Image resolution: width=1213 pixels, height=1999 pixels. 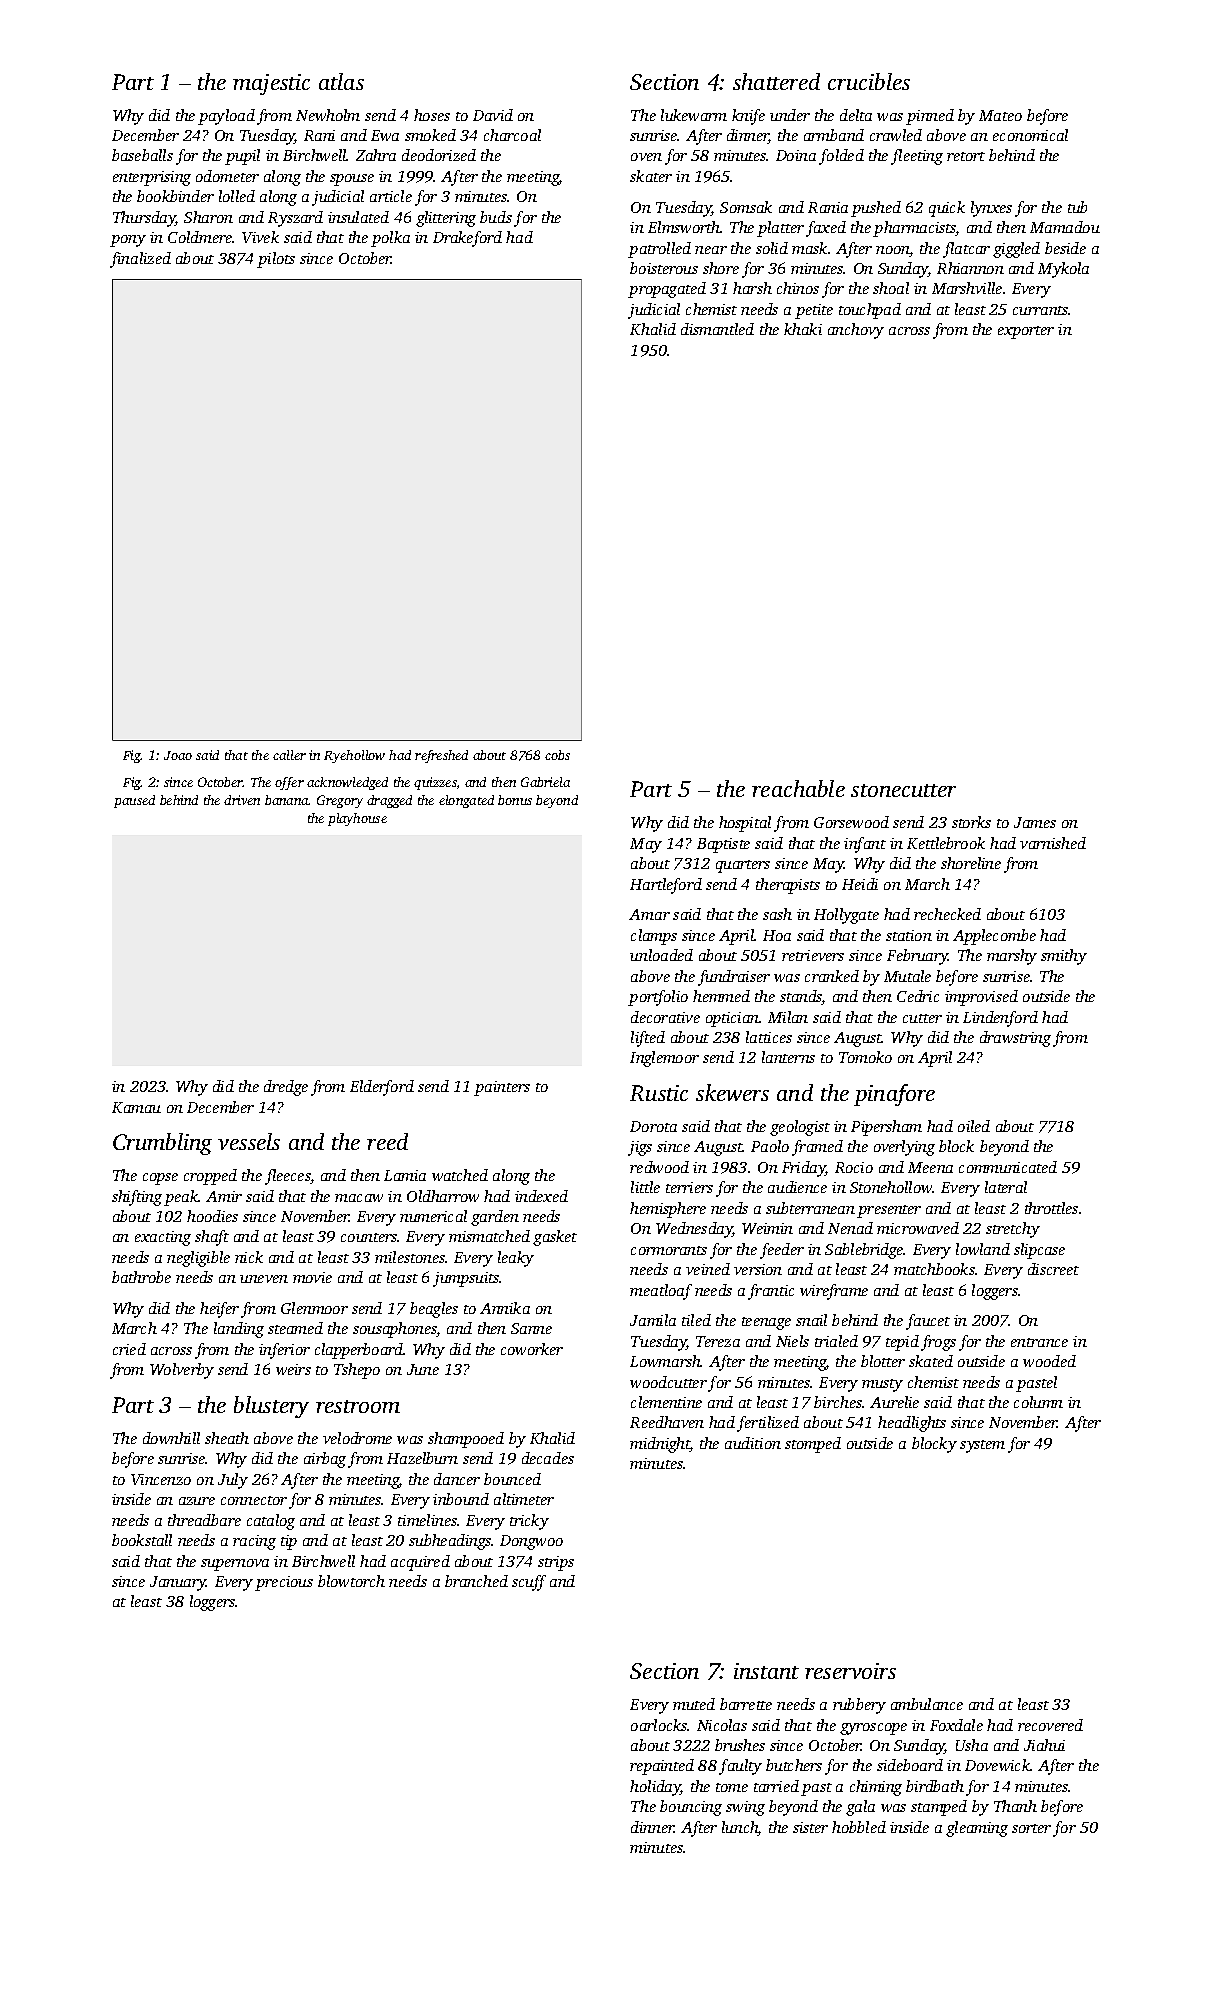 What do you see at coordinates (276, 260) in the image?
I see `pilots` at bounding box center [276, 260].
